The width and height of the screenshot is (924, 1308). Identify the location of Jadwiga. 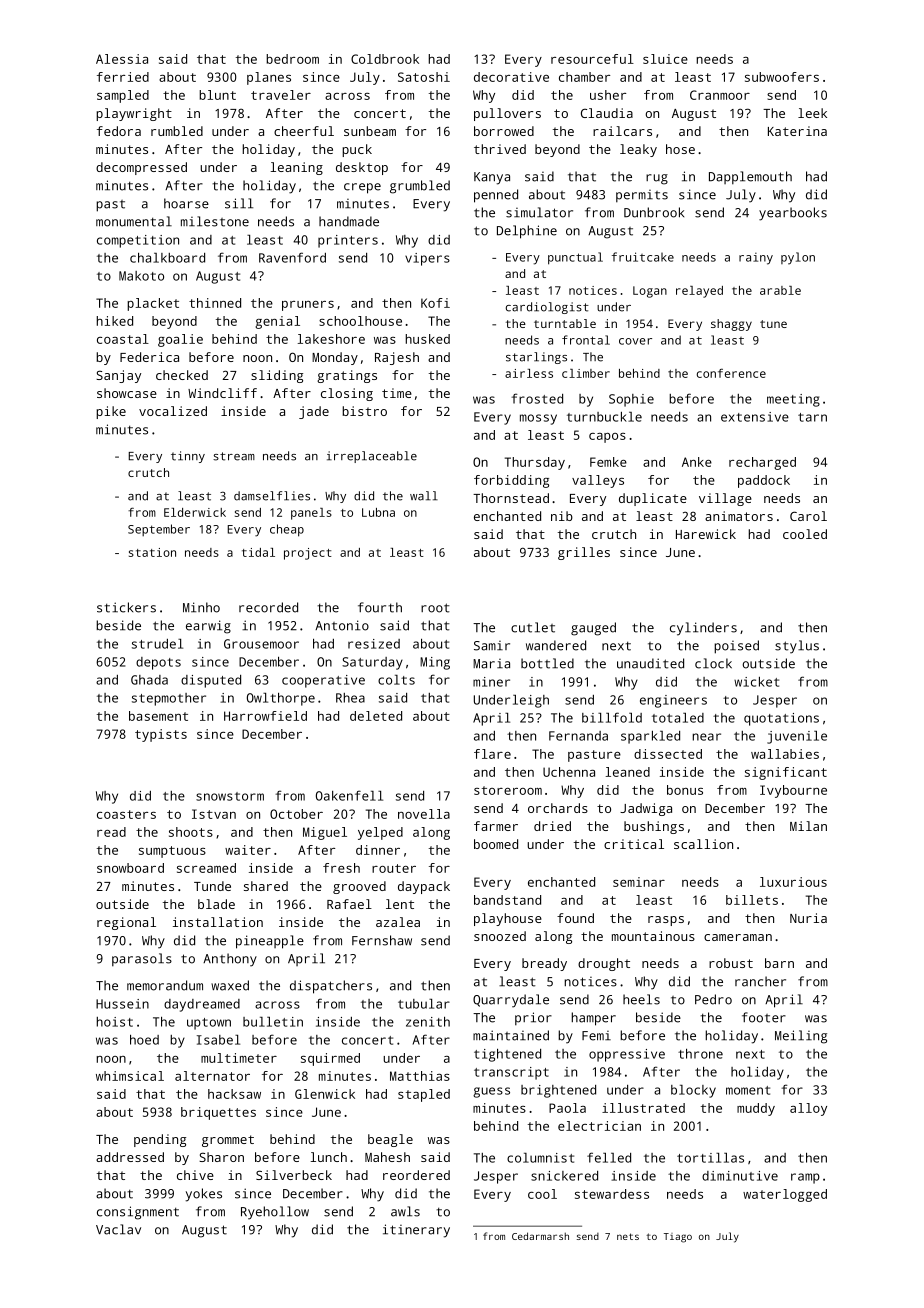
(646, 809).
